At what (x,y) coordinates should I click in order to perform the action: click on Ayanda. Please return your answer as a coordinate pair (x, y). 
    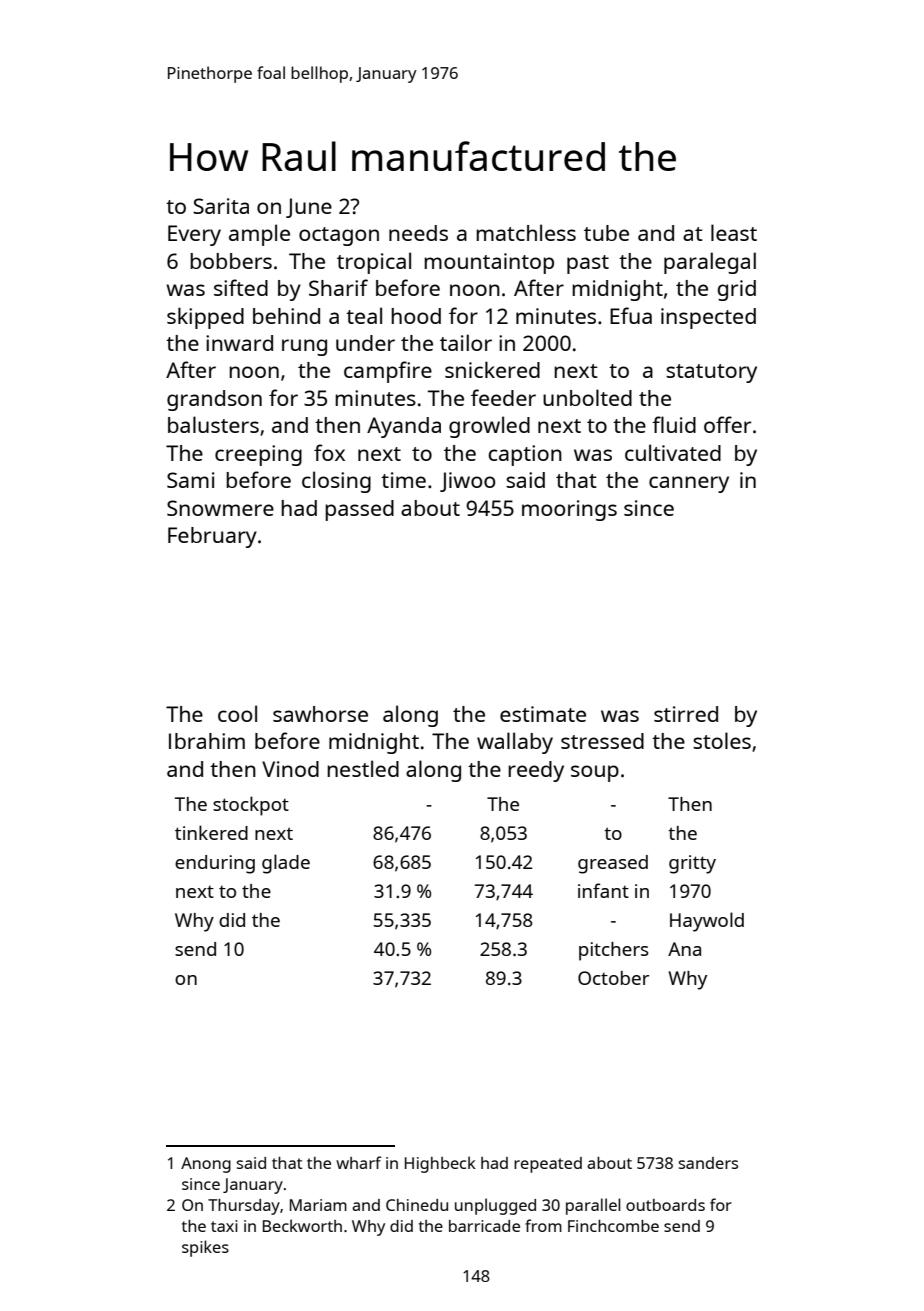
    Looking at the image, I should click on (404, 427).
